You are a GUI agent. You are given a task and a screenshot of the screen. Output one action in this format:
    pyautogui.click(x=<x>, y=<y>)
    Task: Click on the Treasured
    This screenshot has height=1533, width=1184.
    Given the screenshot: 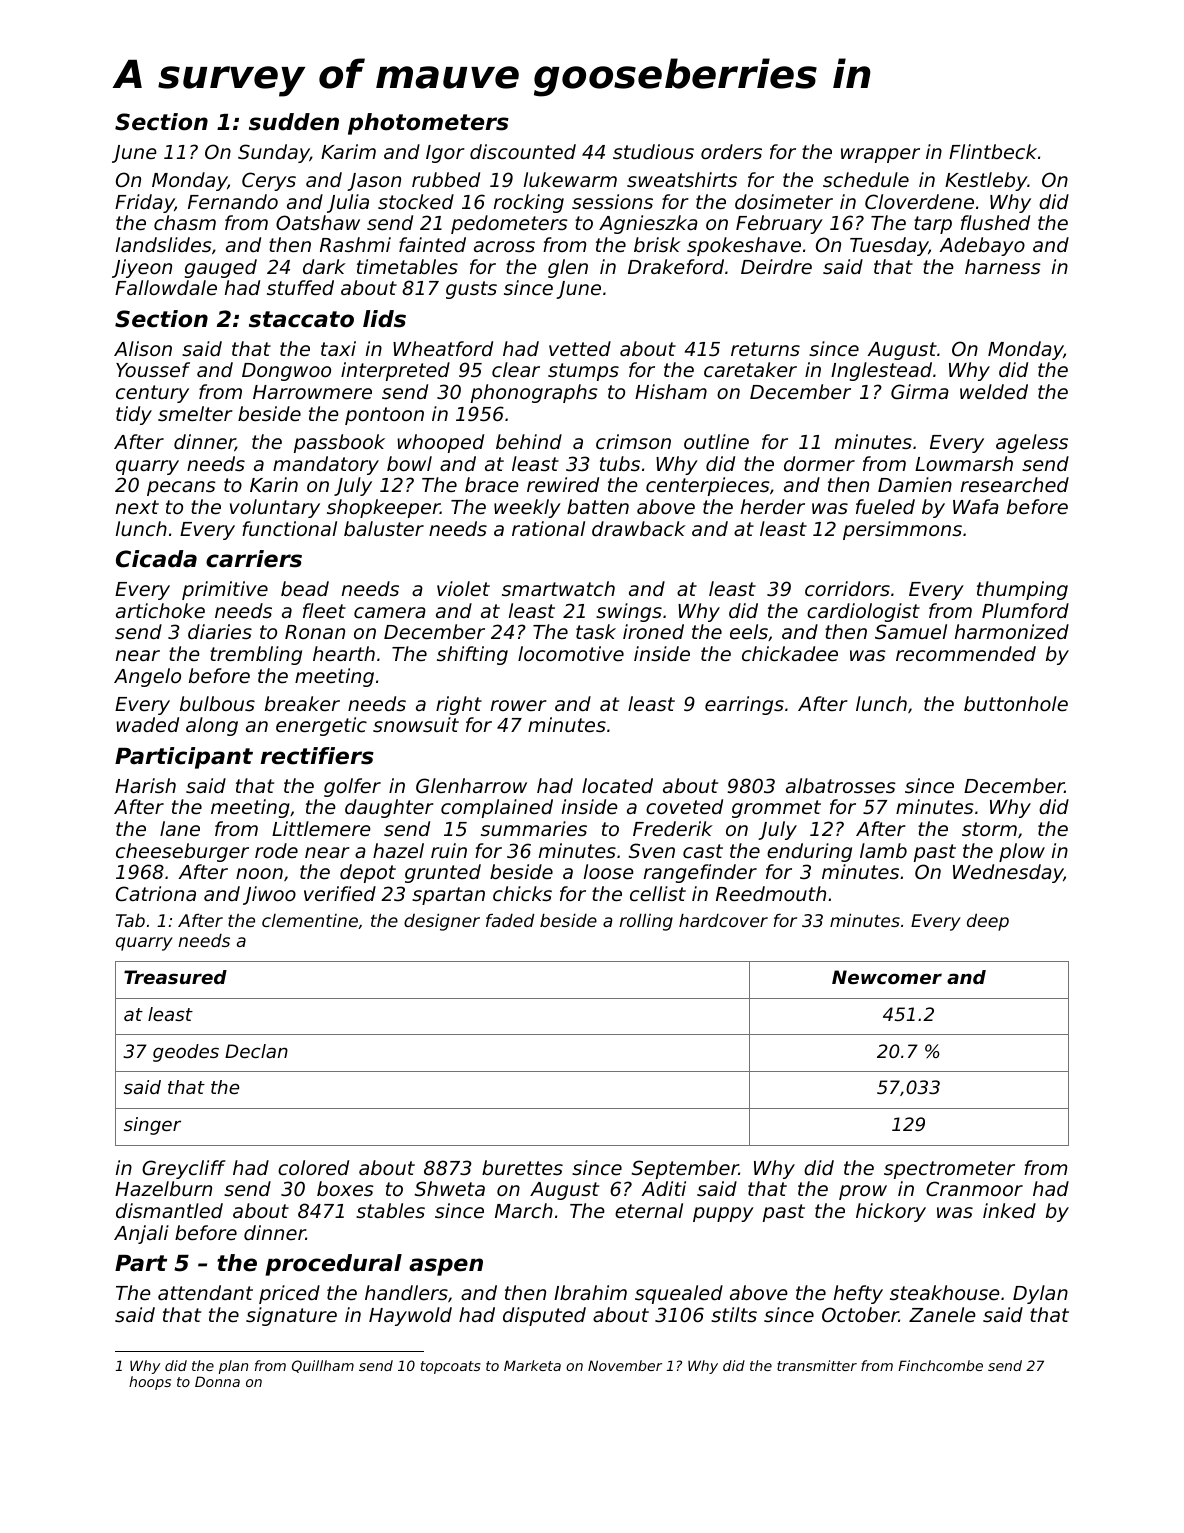 What is the action you would take?
    pyautogui.click(x=175, y=977)
